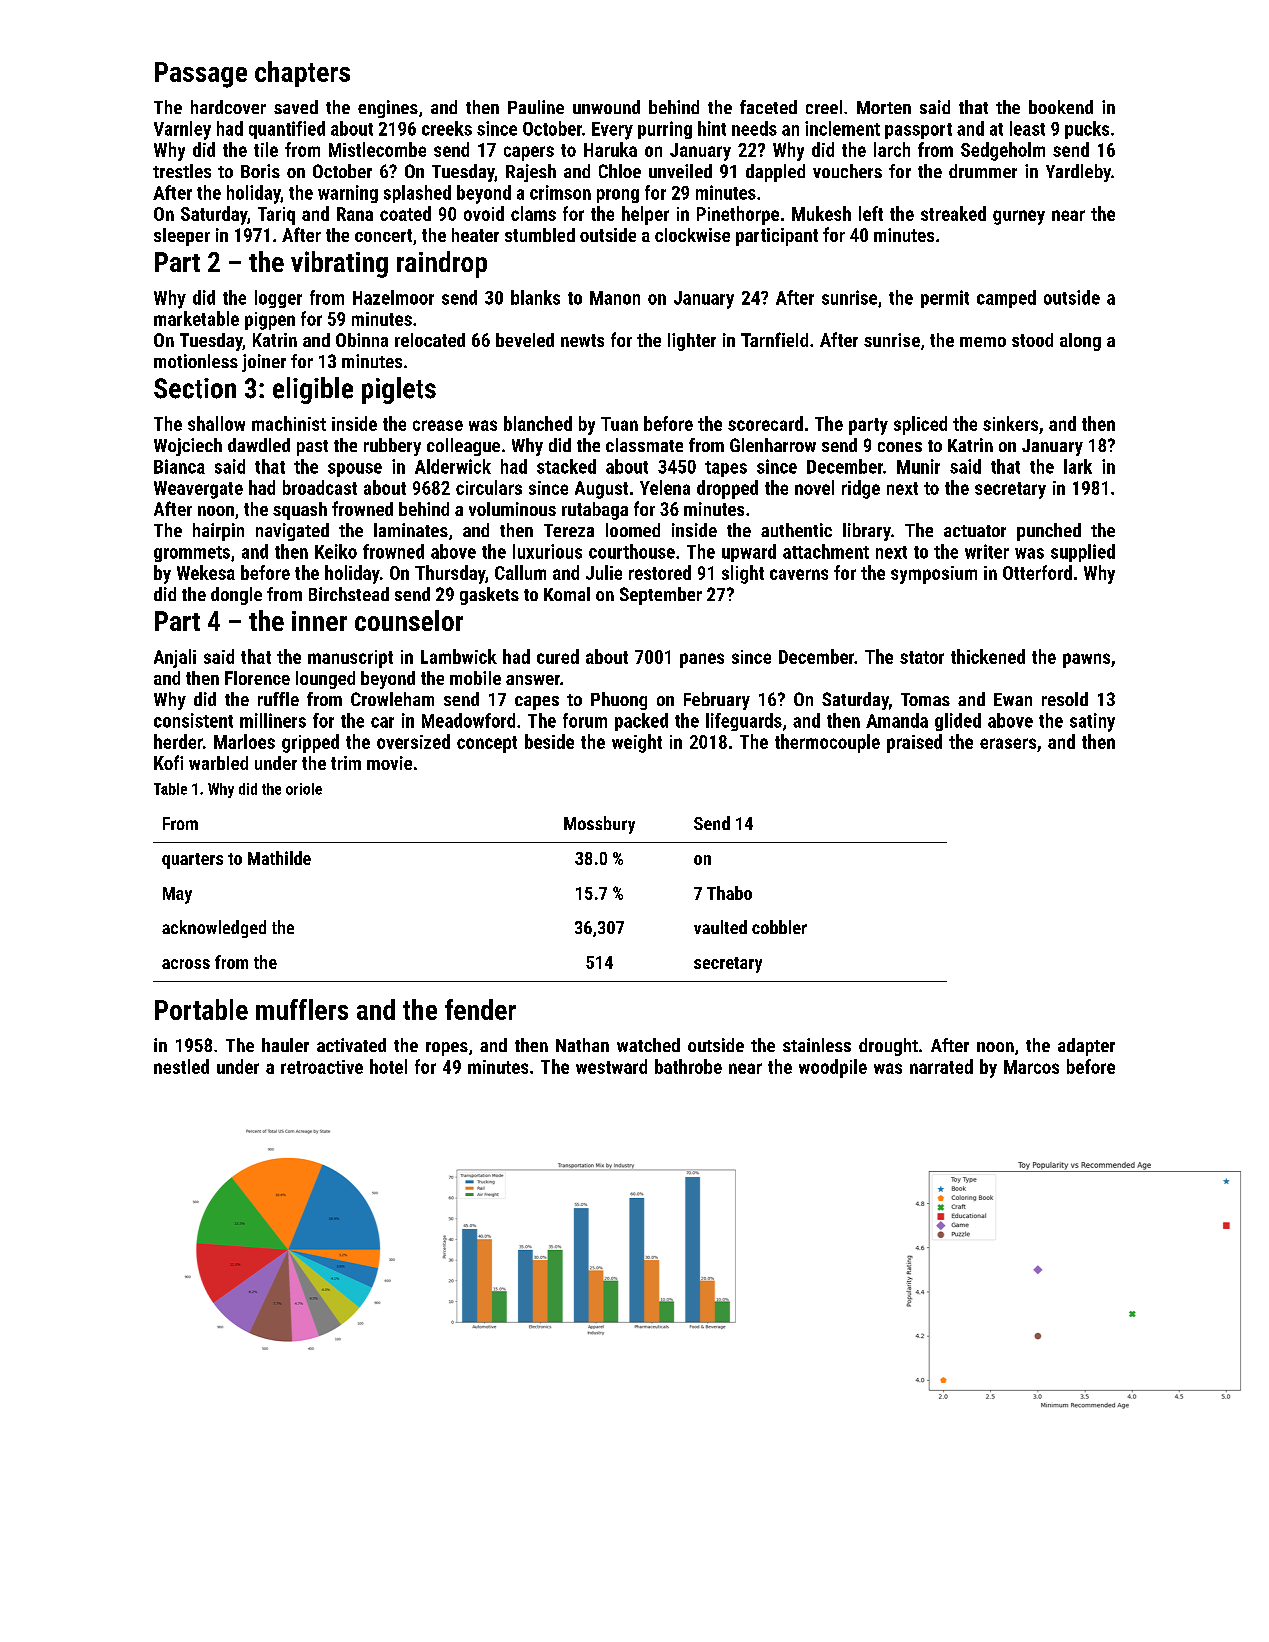  What do you see at coordinates (1027, 128) in the document?
I see `least` at bounding box center [1027, 128].
